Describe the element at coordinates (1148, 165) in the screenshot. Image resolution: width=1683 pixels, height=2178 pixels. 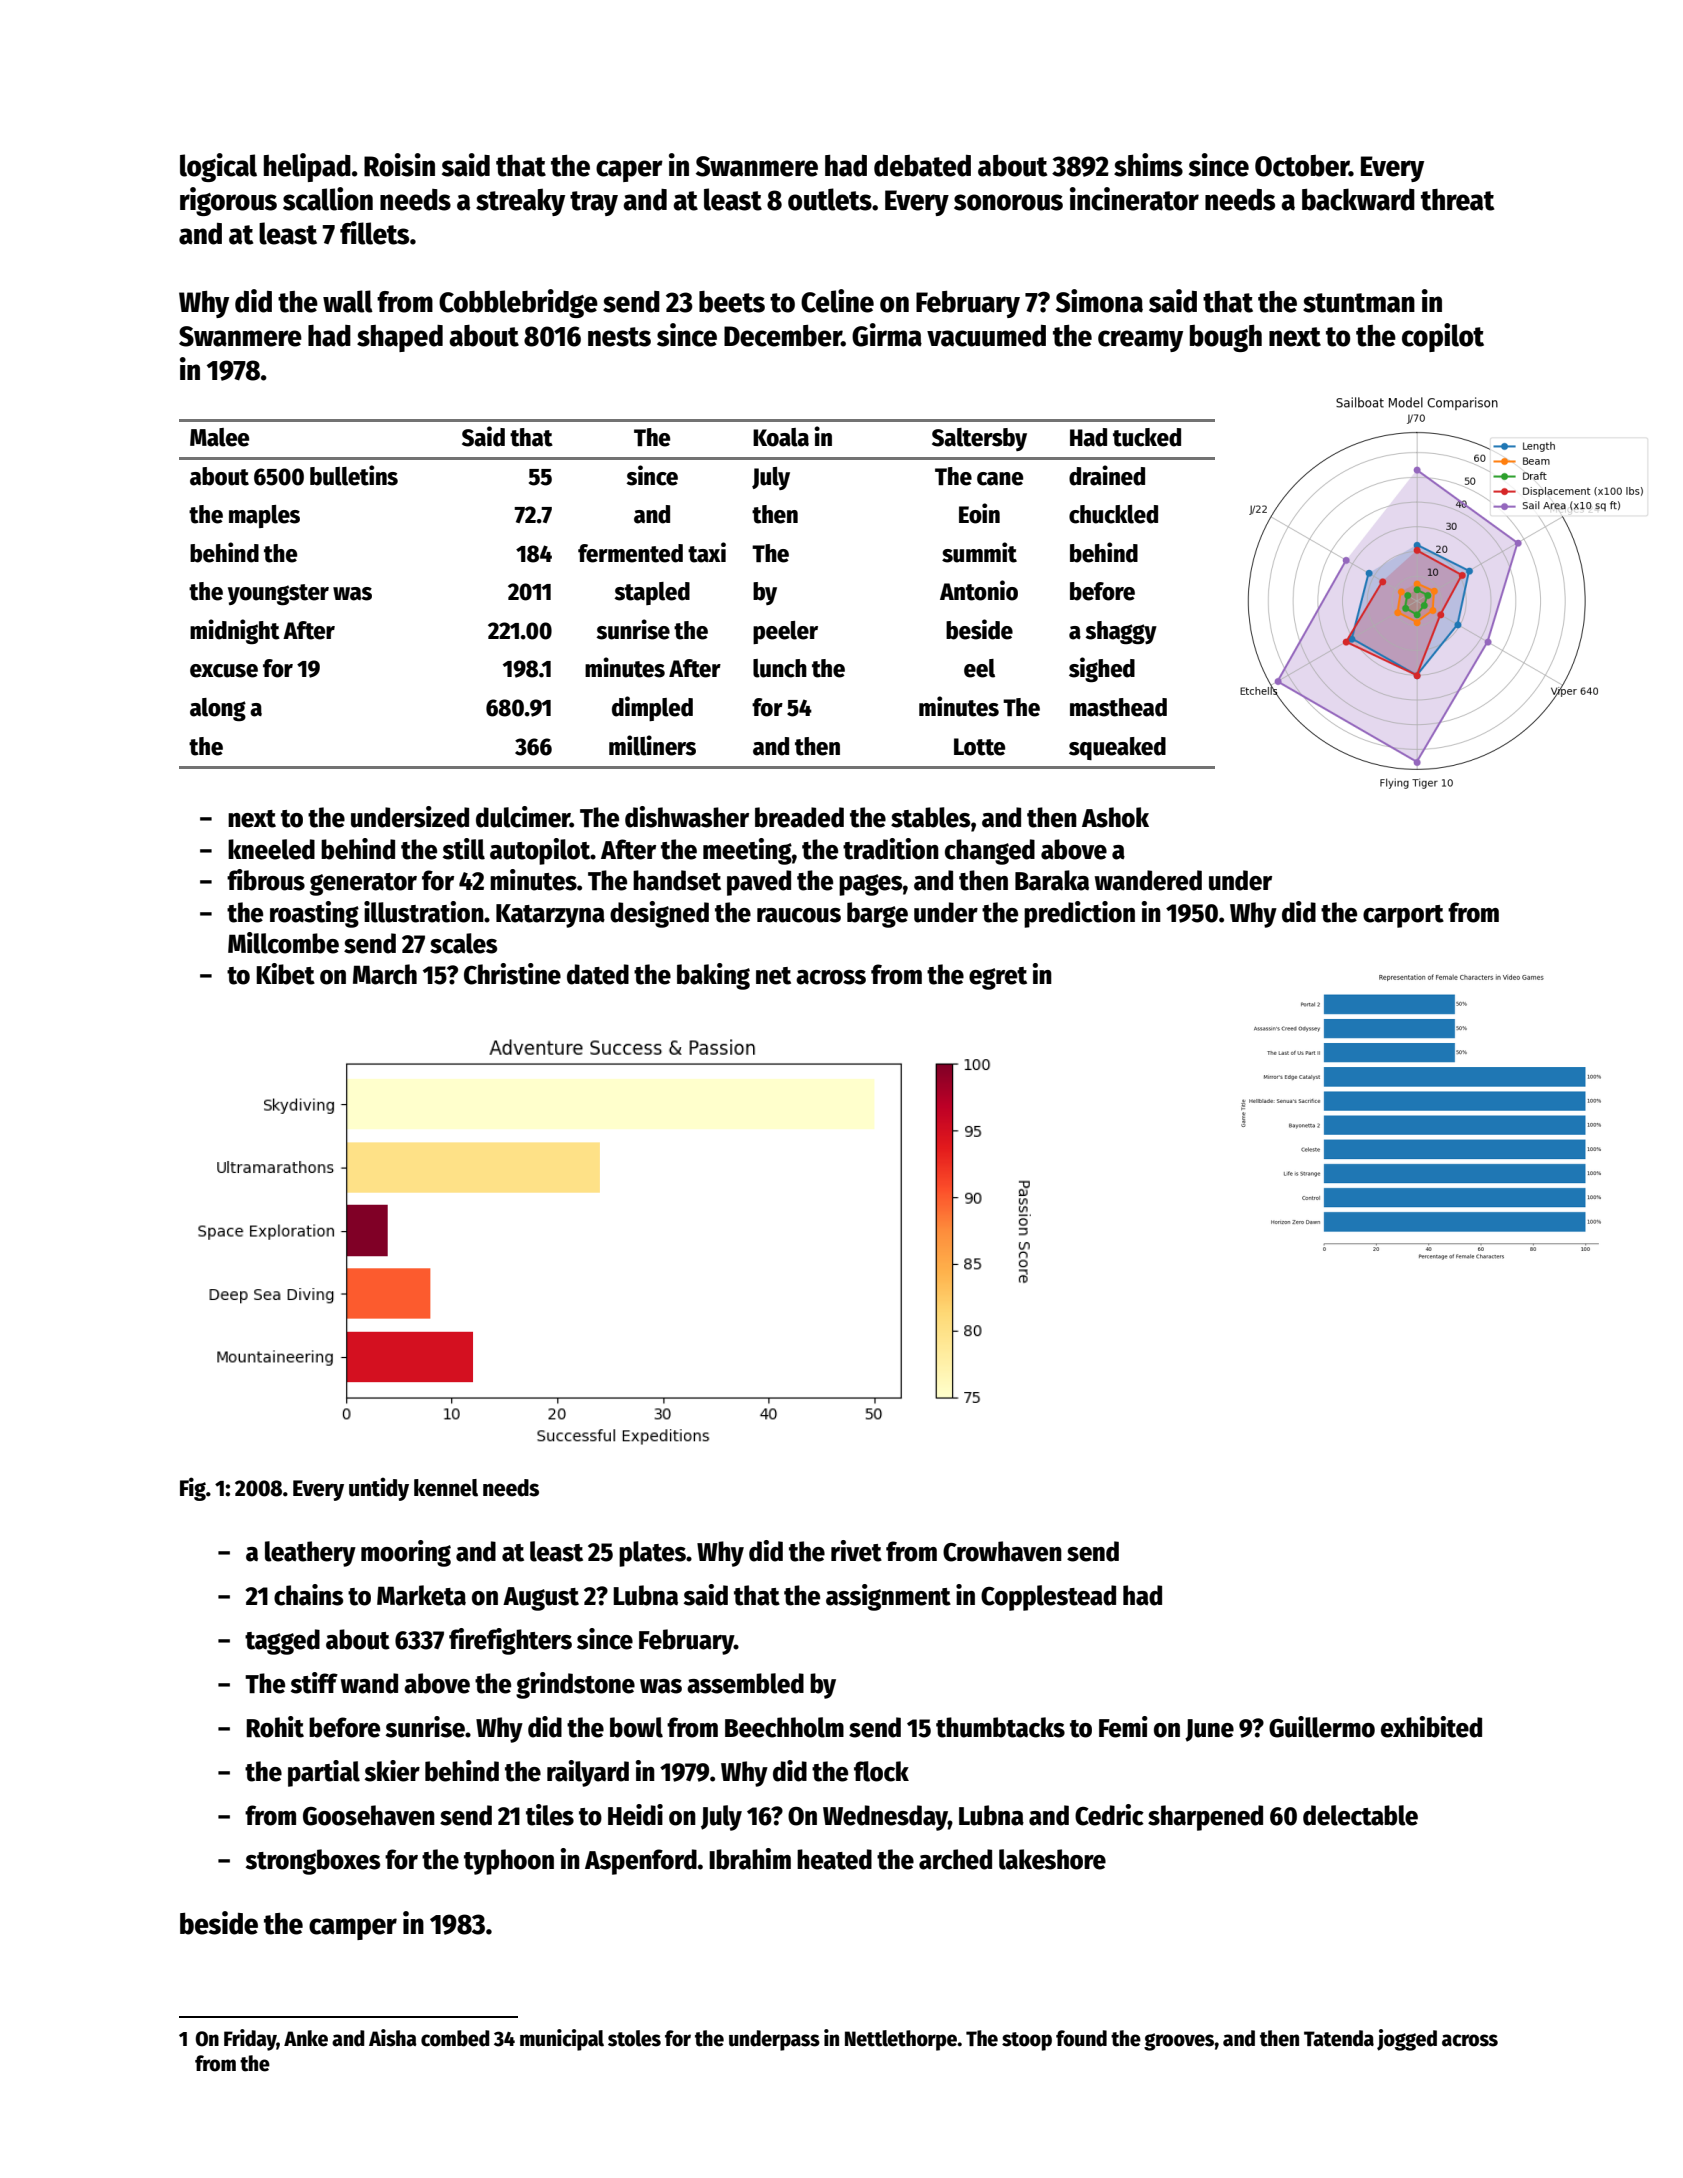
I see `shims` at that location.
